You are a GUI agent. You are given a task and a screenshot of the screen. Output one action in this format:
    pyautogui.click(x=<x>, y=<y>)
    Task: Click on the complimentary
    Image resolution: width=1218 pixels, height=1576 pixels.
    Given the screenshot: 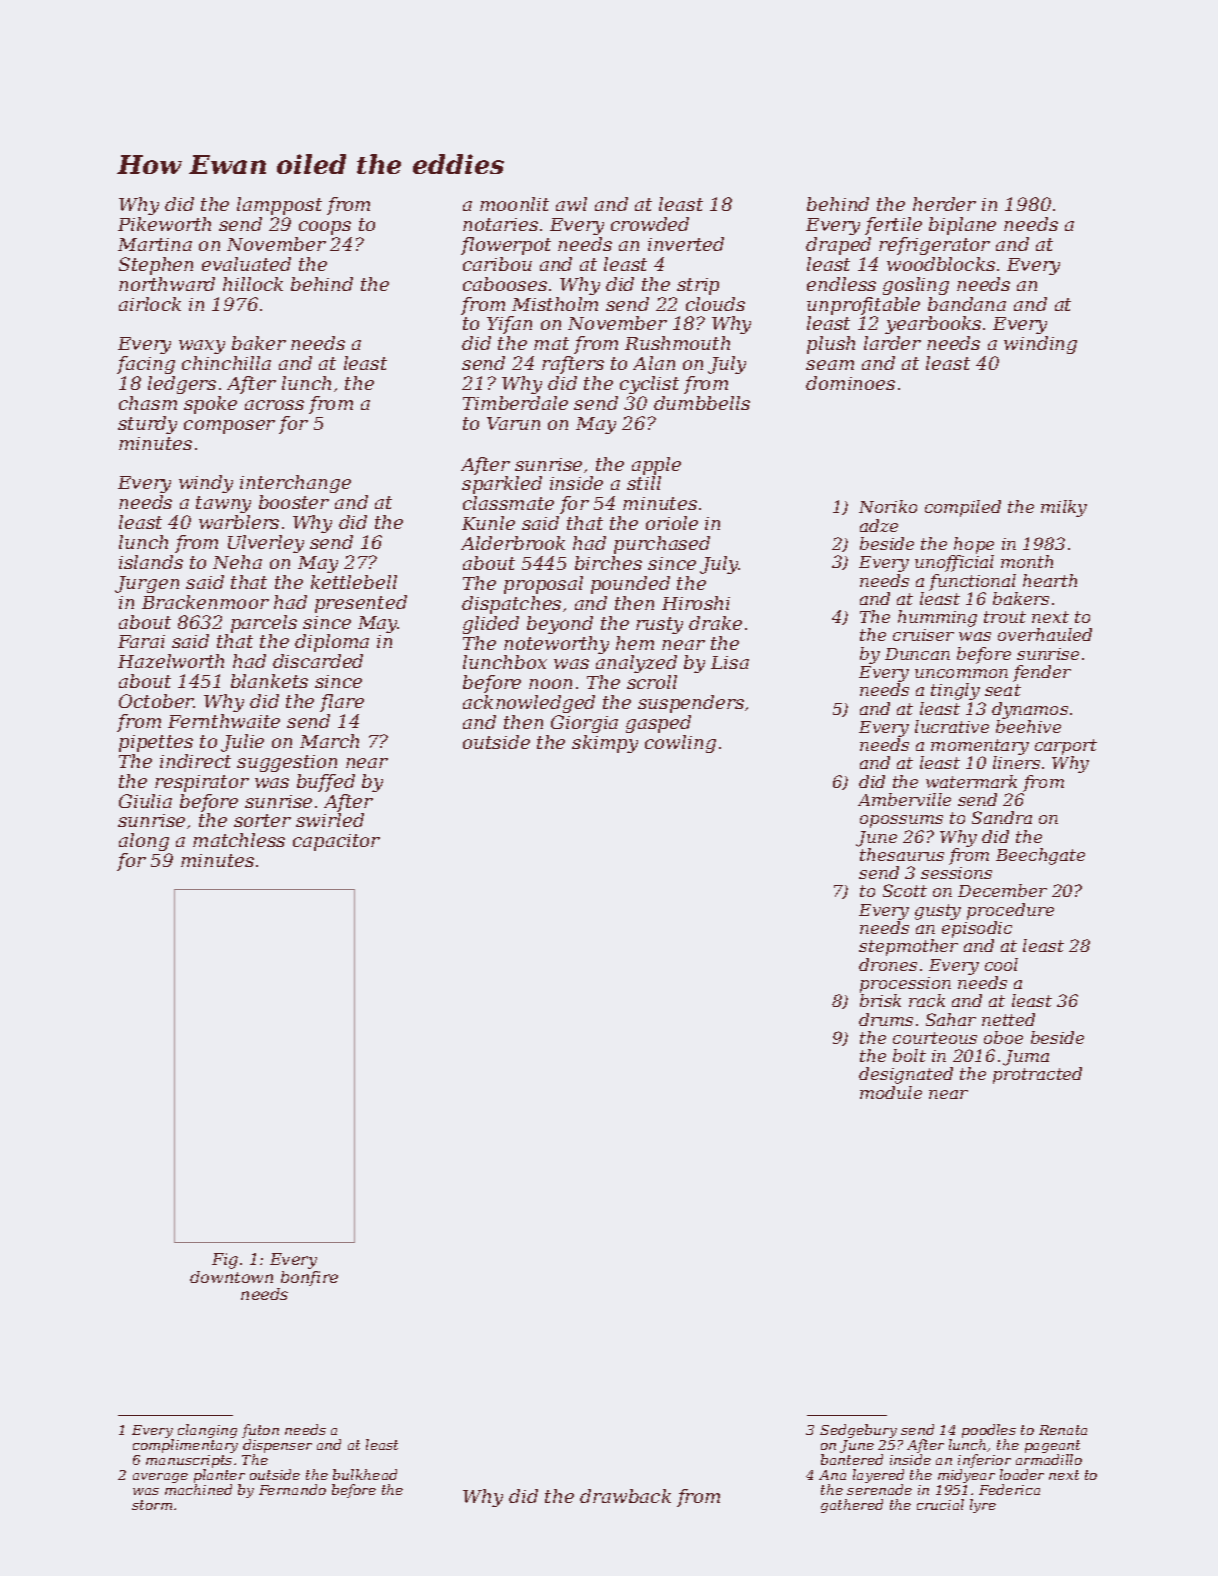 What is the action you would take?
    pyautogui.click(x=185, y=1446)
